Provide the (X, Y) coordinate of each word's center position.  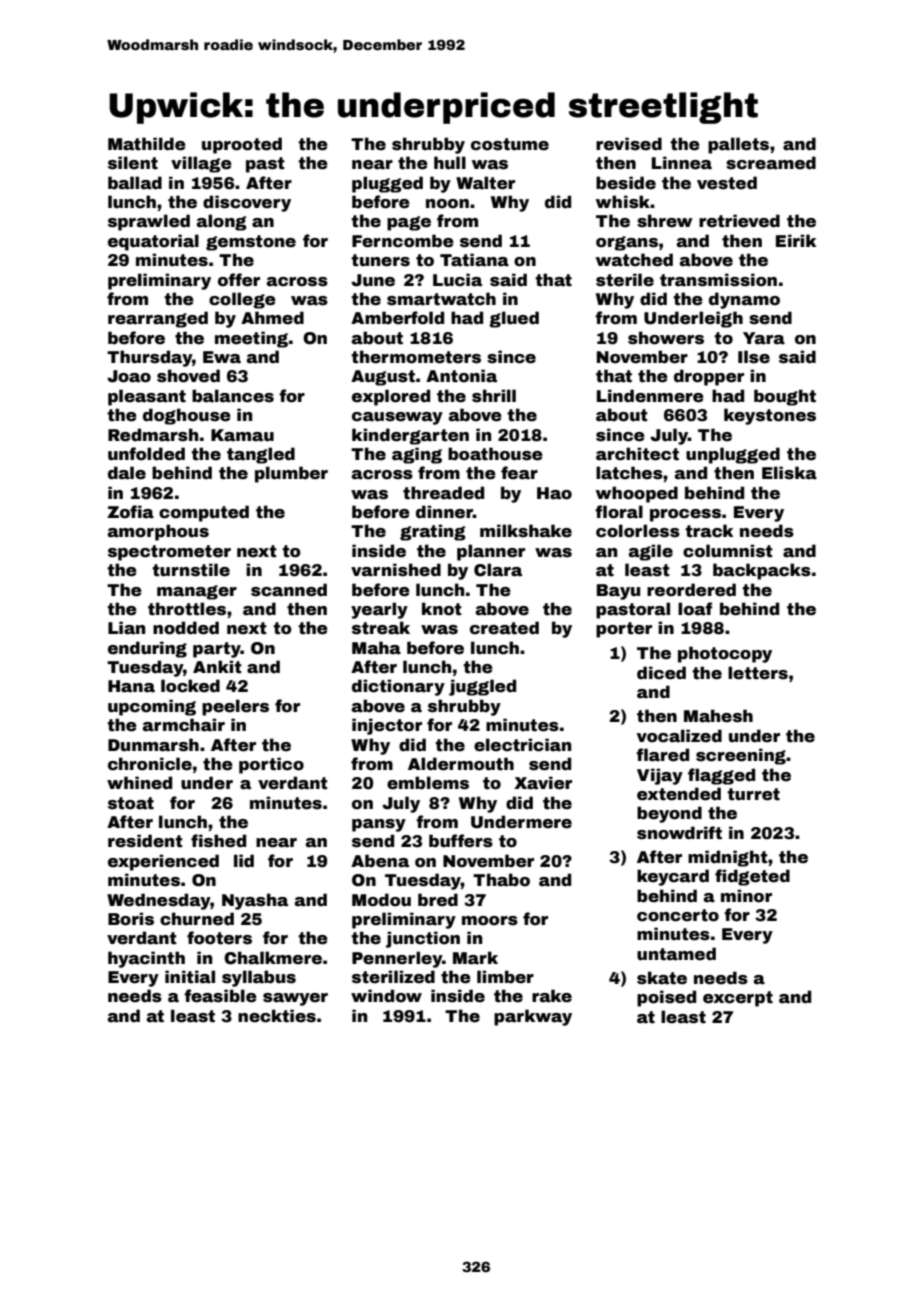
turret (753, 794)
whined (139, 783)
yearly (379, 610)
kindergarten (410, 436)
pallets (738, 145)
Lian (126, 628)
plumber (291, 474)
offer (239, 280)
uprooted (242, 145)
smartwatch (441, 299)
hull (450, 163)
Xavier (543, 783)
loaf (695, 609)
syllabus (259, 978)
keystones (770, 416)
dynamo (744, 300)
